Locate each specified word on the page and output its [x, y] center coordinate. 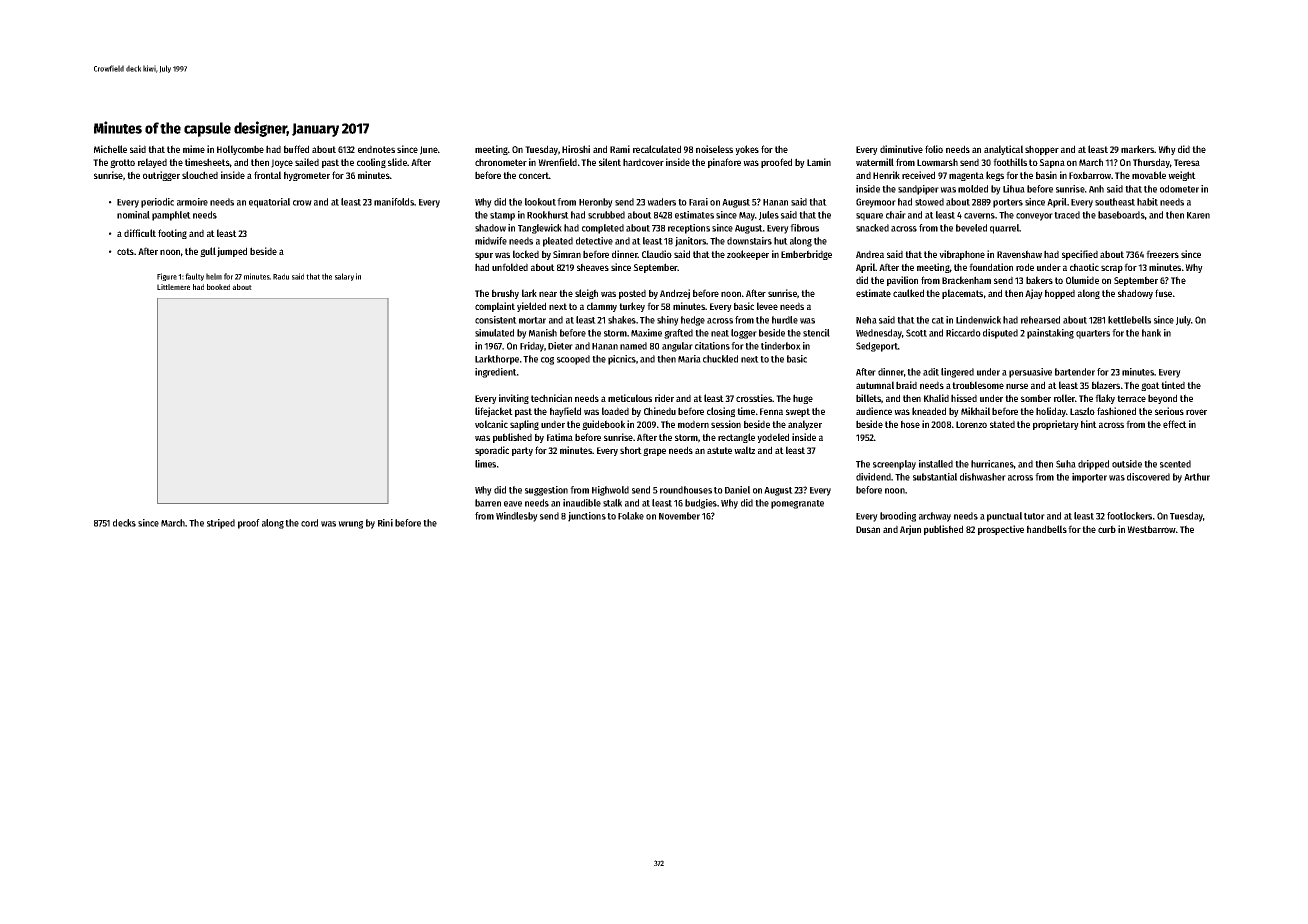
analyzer [805, 425]
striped [221, 524]
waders [661, 202]
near [548, 294]
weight [1182, 176]
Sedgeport [877, 347]
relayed [152, 163]
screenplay [894, 465]
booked [218, 287]
